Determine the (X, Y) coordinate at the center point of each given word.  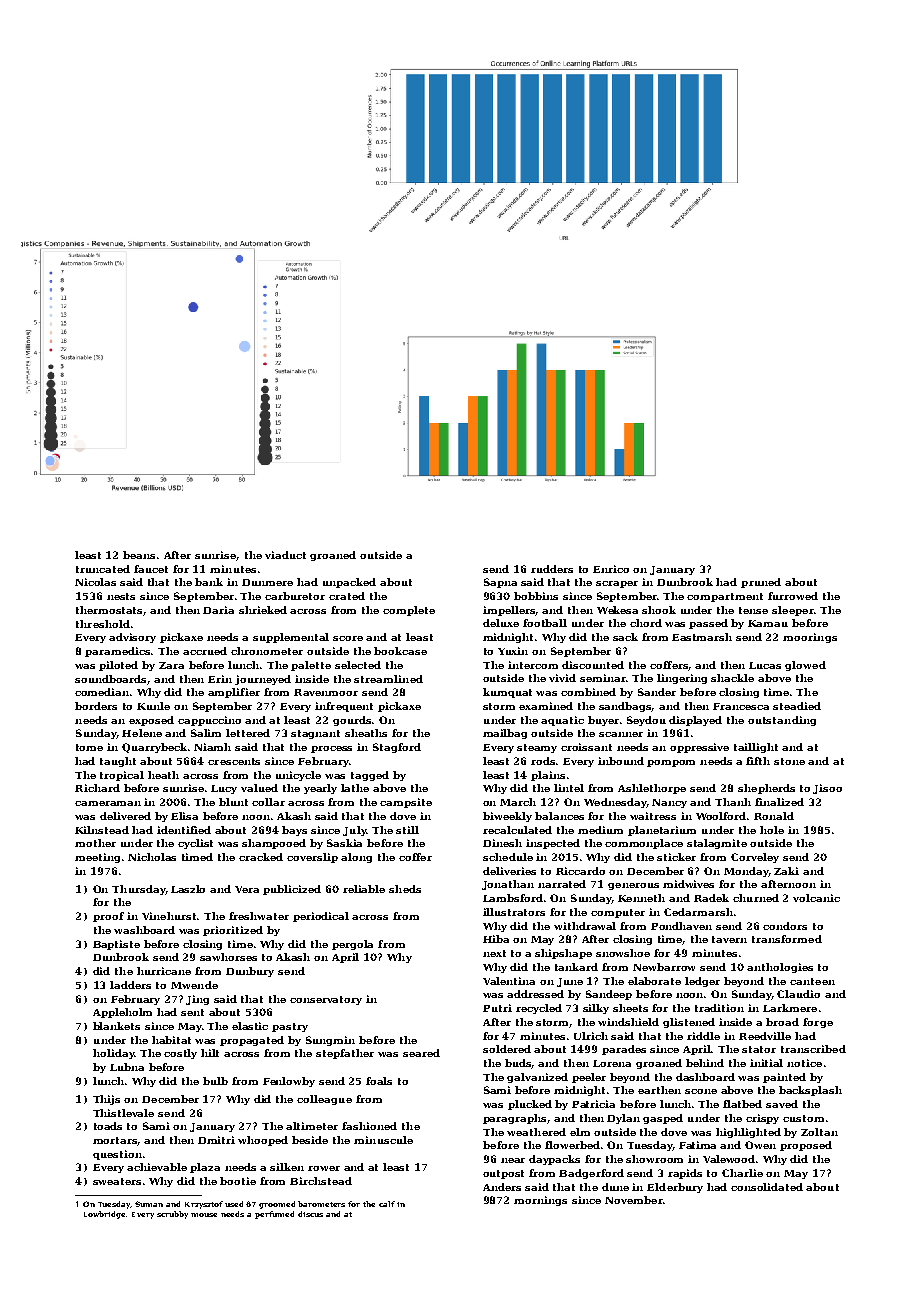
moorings (810, 638)
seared (421, 1053)
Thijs (106, 1100)
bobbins (536, 596)
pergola (352, 945)
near (513, 1160)
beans (139, 555)
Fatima (697, 1145)
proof (108, 917)
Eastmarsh (702, 637)
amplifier (234, 693)
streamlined (388, 679)
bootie (238, 1181)
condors (785, 926)
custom (803, 1118)
